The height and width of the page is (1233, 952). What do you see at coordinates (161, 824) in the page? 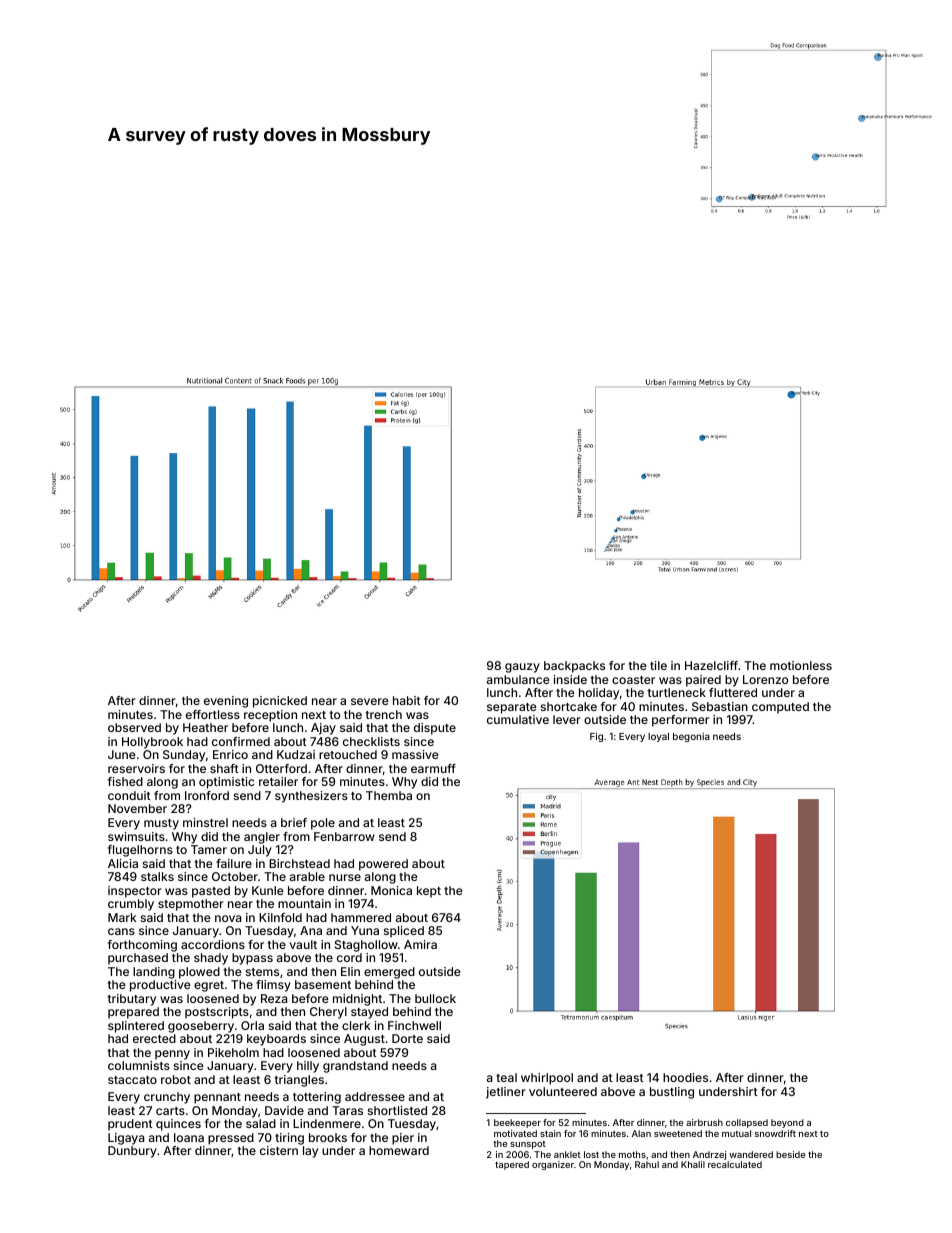
I see `musty` at bounding box center [161, 824].
